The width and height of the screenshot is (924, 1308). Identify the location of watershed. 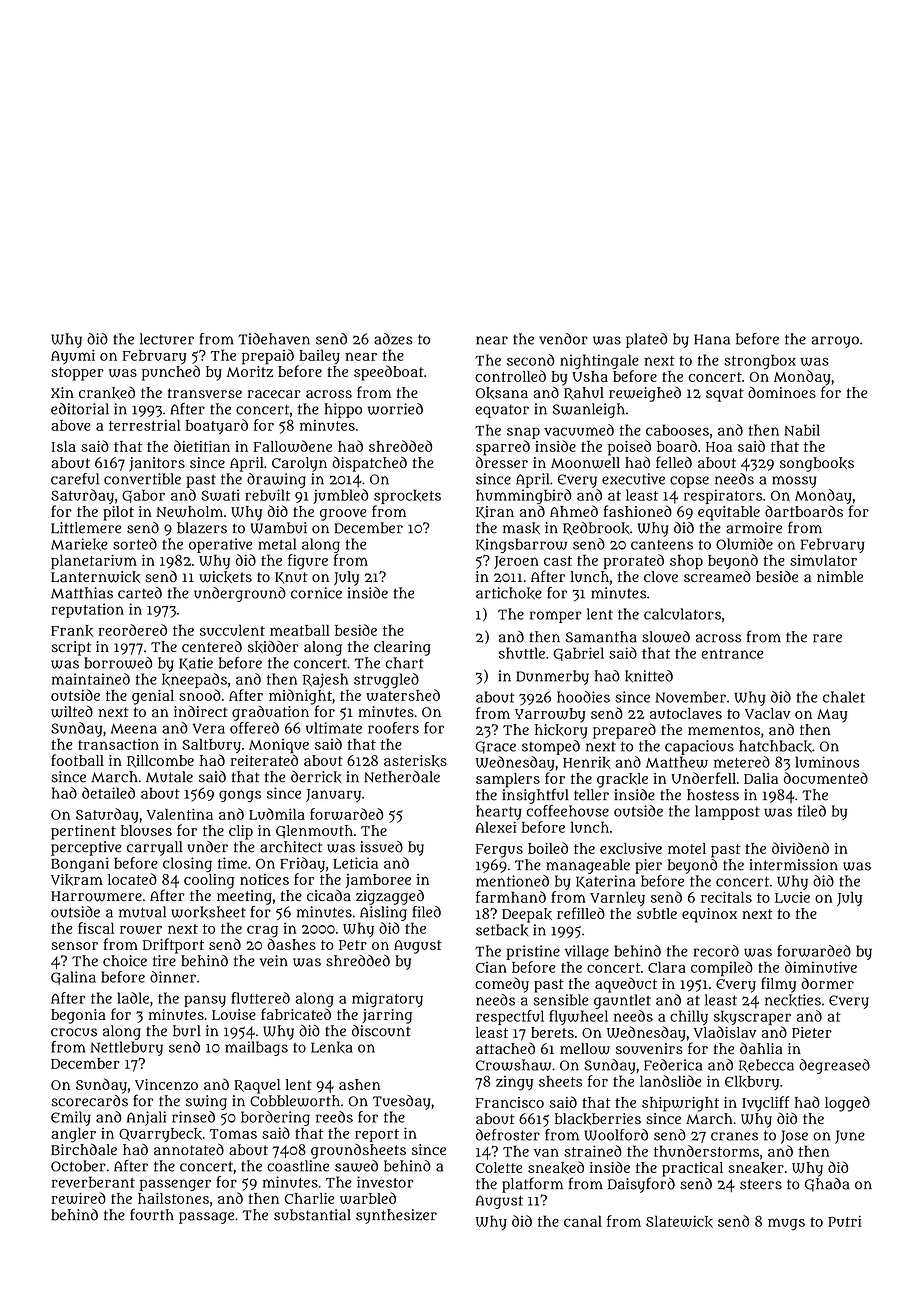
(403, 695).
